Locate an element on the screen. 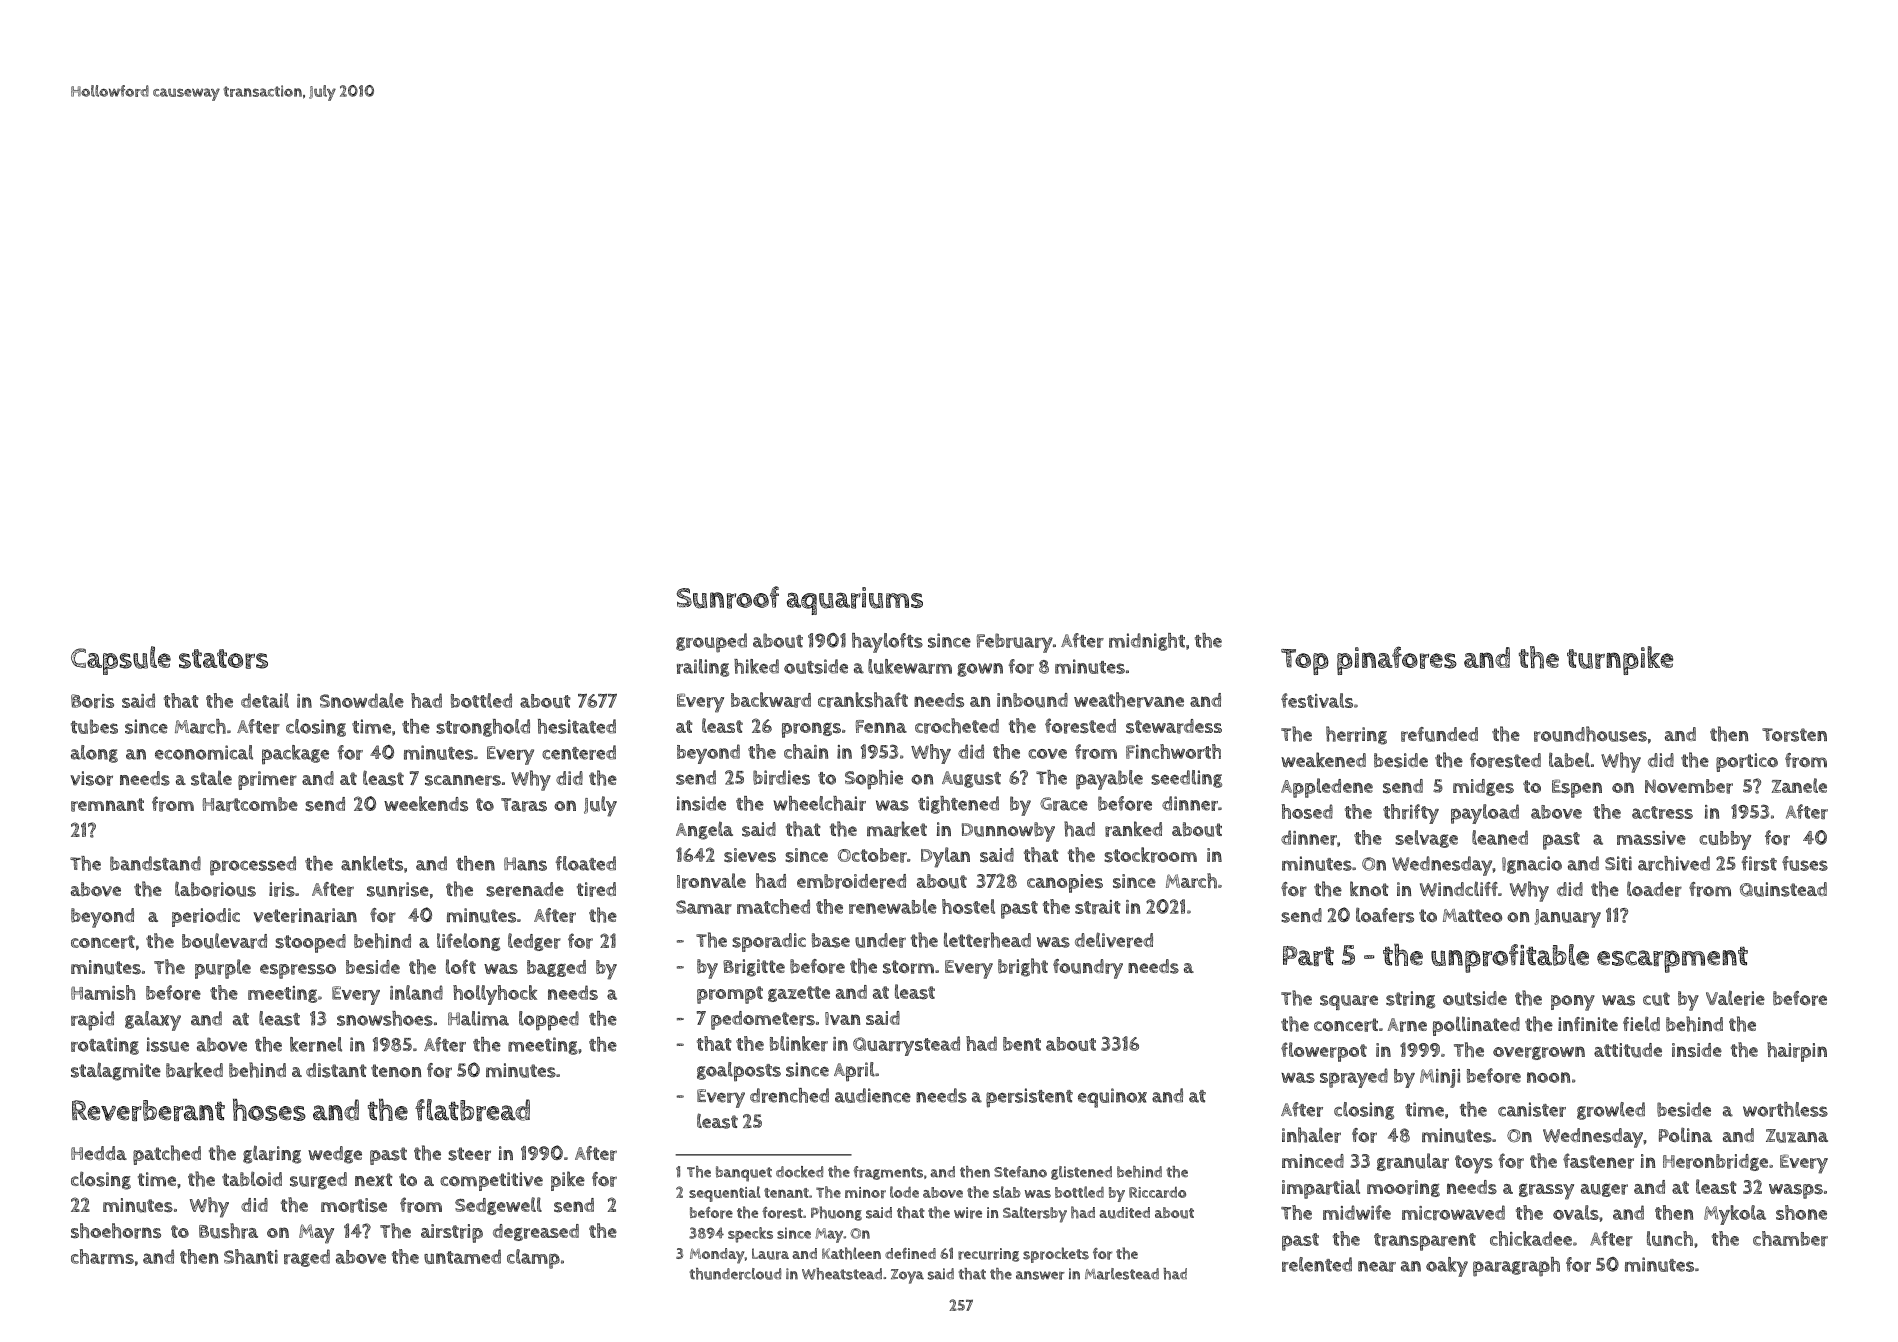 The width and height of the screenshot is (1898, 1342). January is located at coordinates (1567, 918).
